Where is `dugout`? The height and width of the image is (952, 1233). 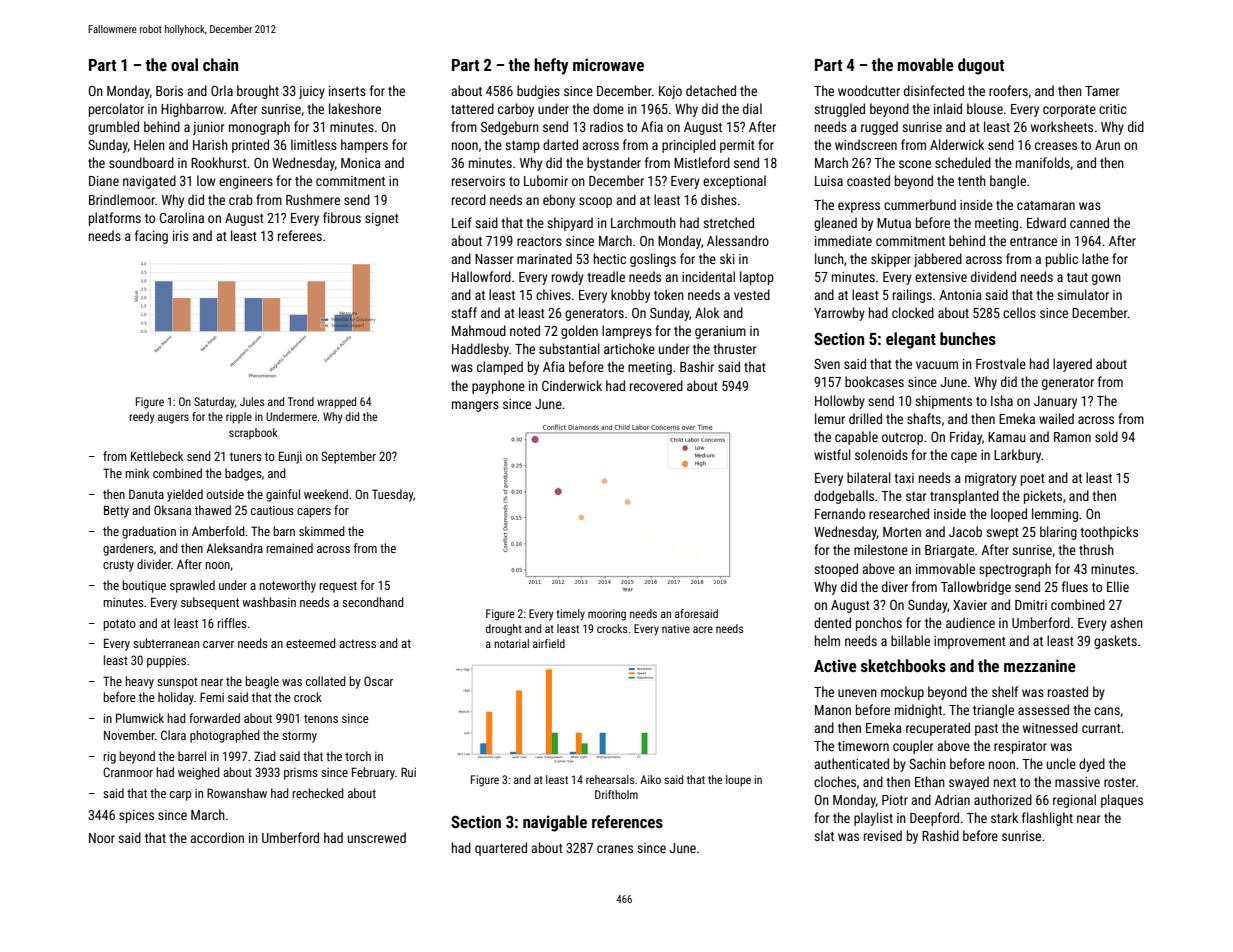
dugout is located at coordinates (981, 66).
